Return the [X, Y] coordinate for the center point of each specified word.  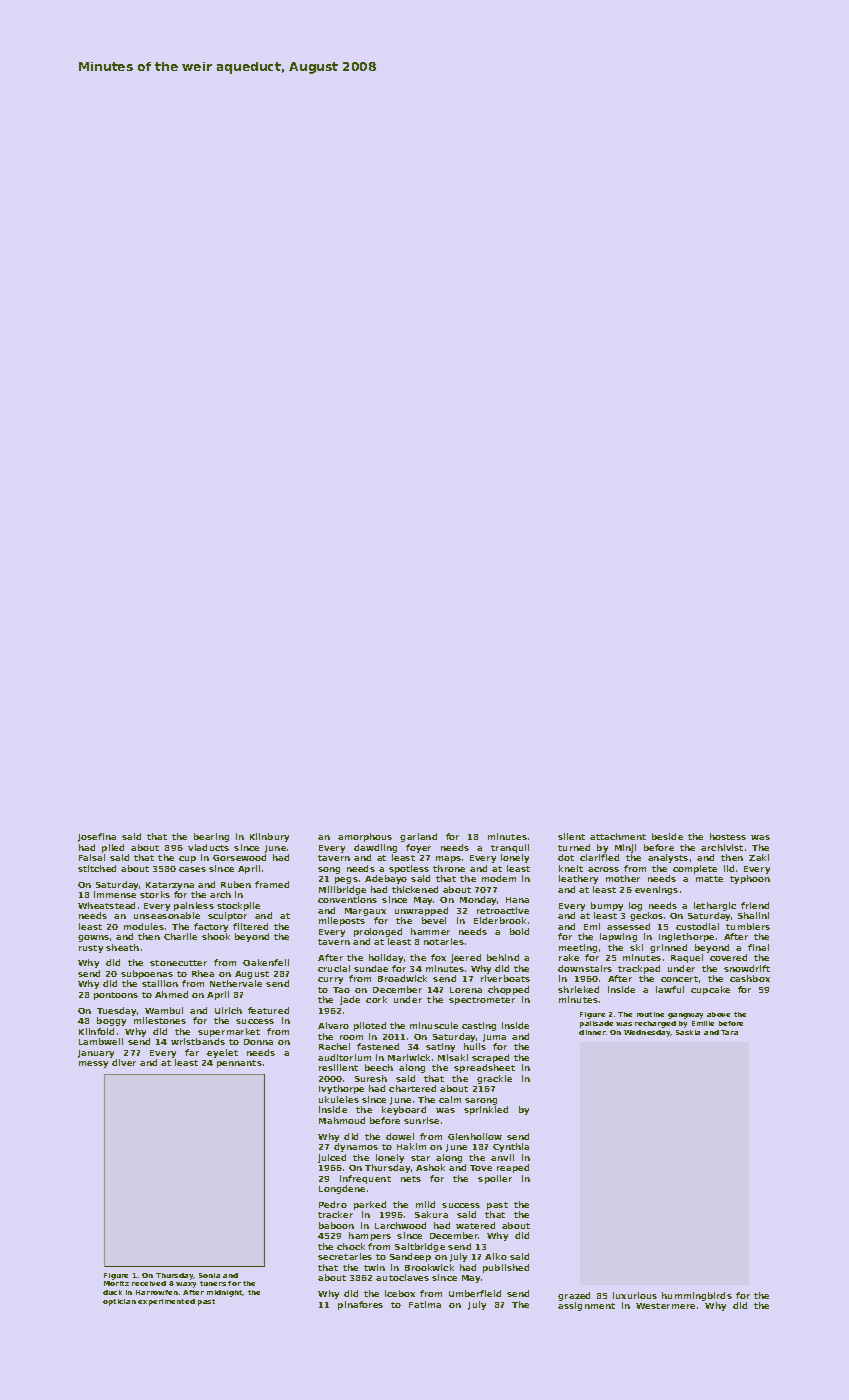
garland [418, 837]
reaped [513, 1168]
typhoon [750, 879]
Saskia [688, 1032]
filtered [250, 926]
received [149, 1283]
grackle [494, 1079]
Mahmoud [342, 1120]
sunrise [421, 1120]
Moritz [116, 1283]
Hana [517, 900]
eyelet [222, 1053]
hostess [728, 836]
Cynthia [511, 1147]
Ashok [430, 1167]
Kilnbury [269, 837]
